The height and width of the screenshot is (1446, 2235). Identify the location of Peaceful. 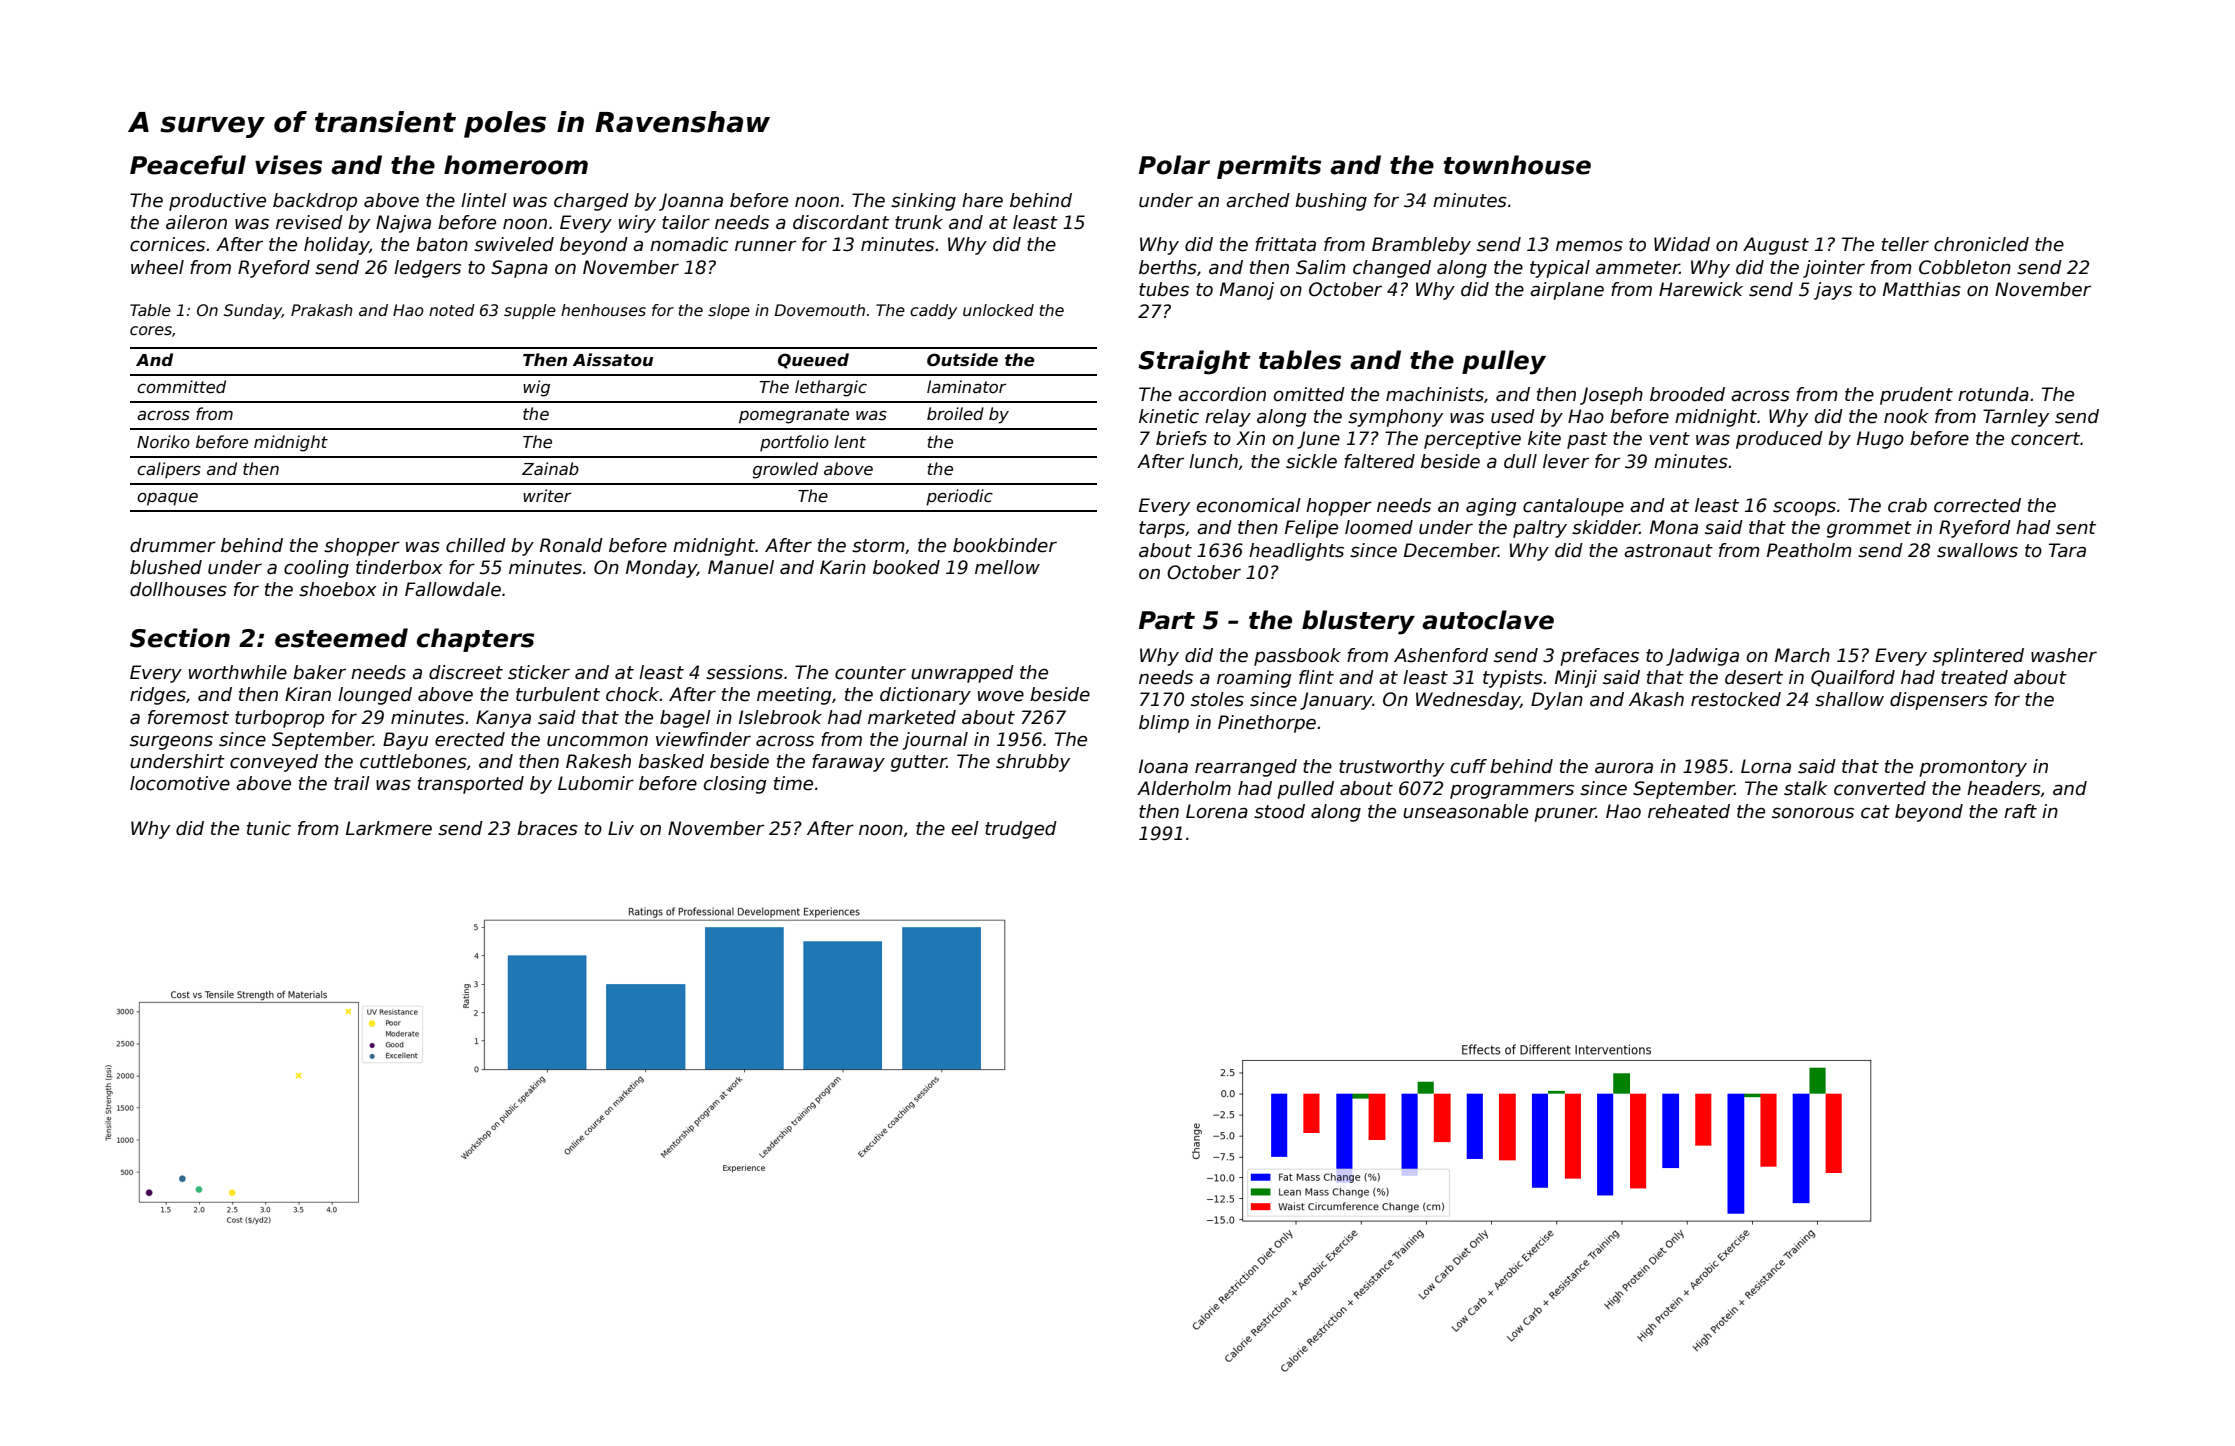
(188, 165).
